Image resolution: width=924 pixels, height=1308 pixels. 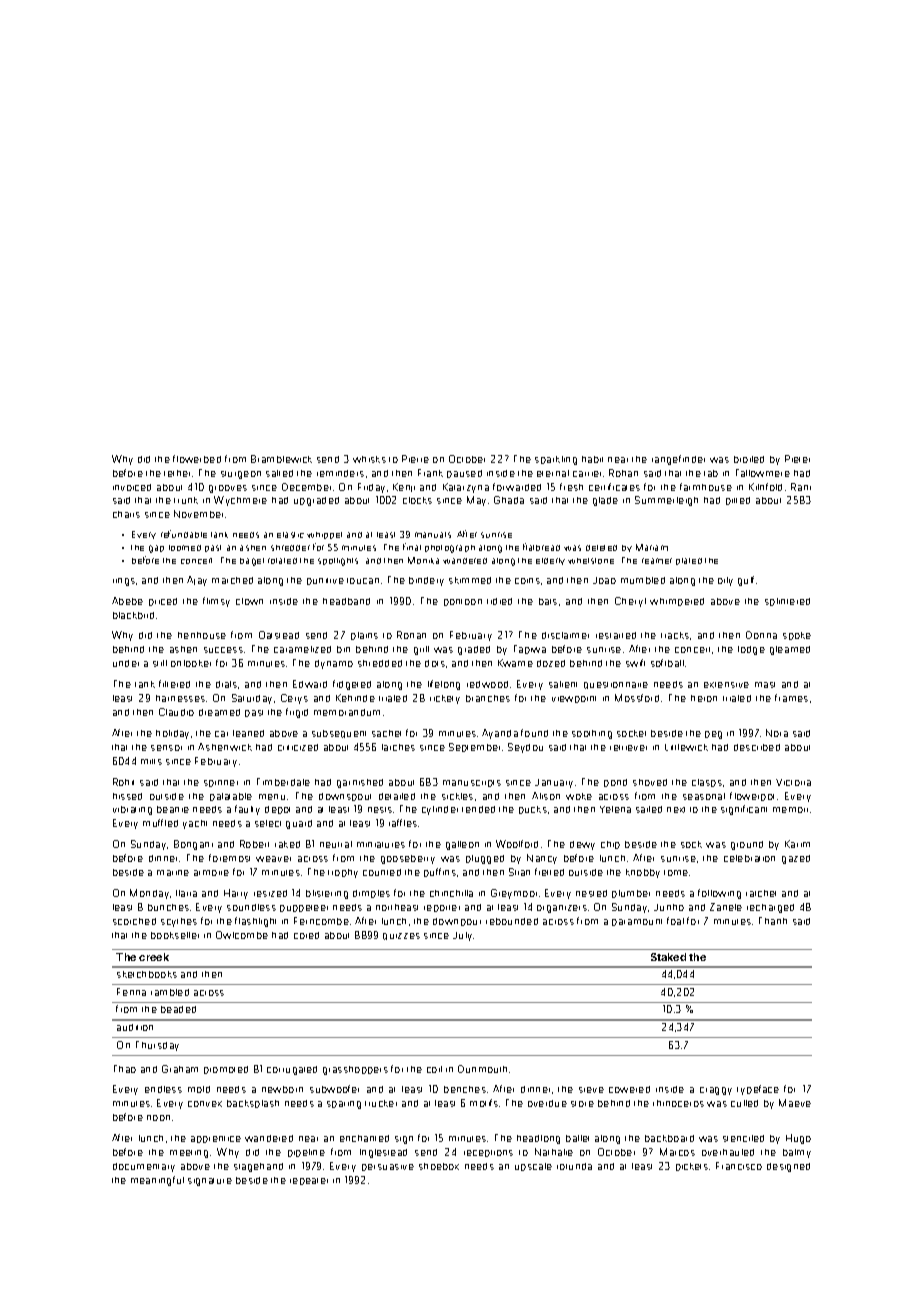 What do you see at coordinates (514, 894) in the image?
I see `Greymoor` at bounding box center [514, 894].
